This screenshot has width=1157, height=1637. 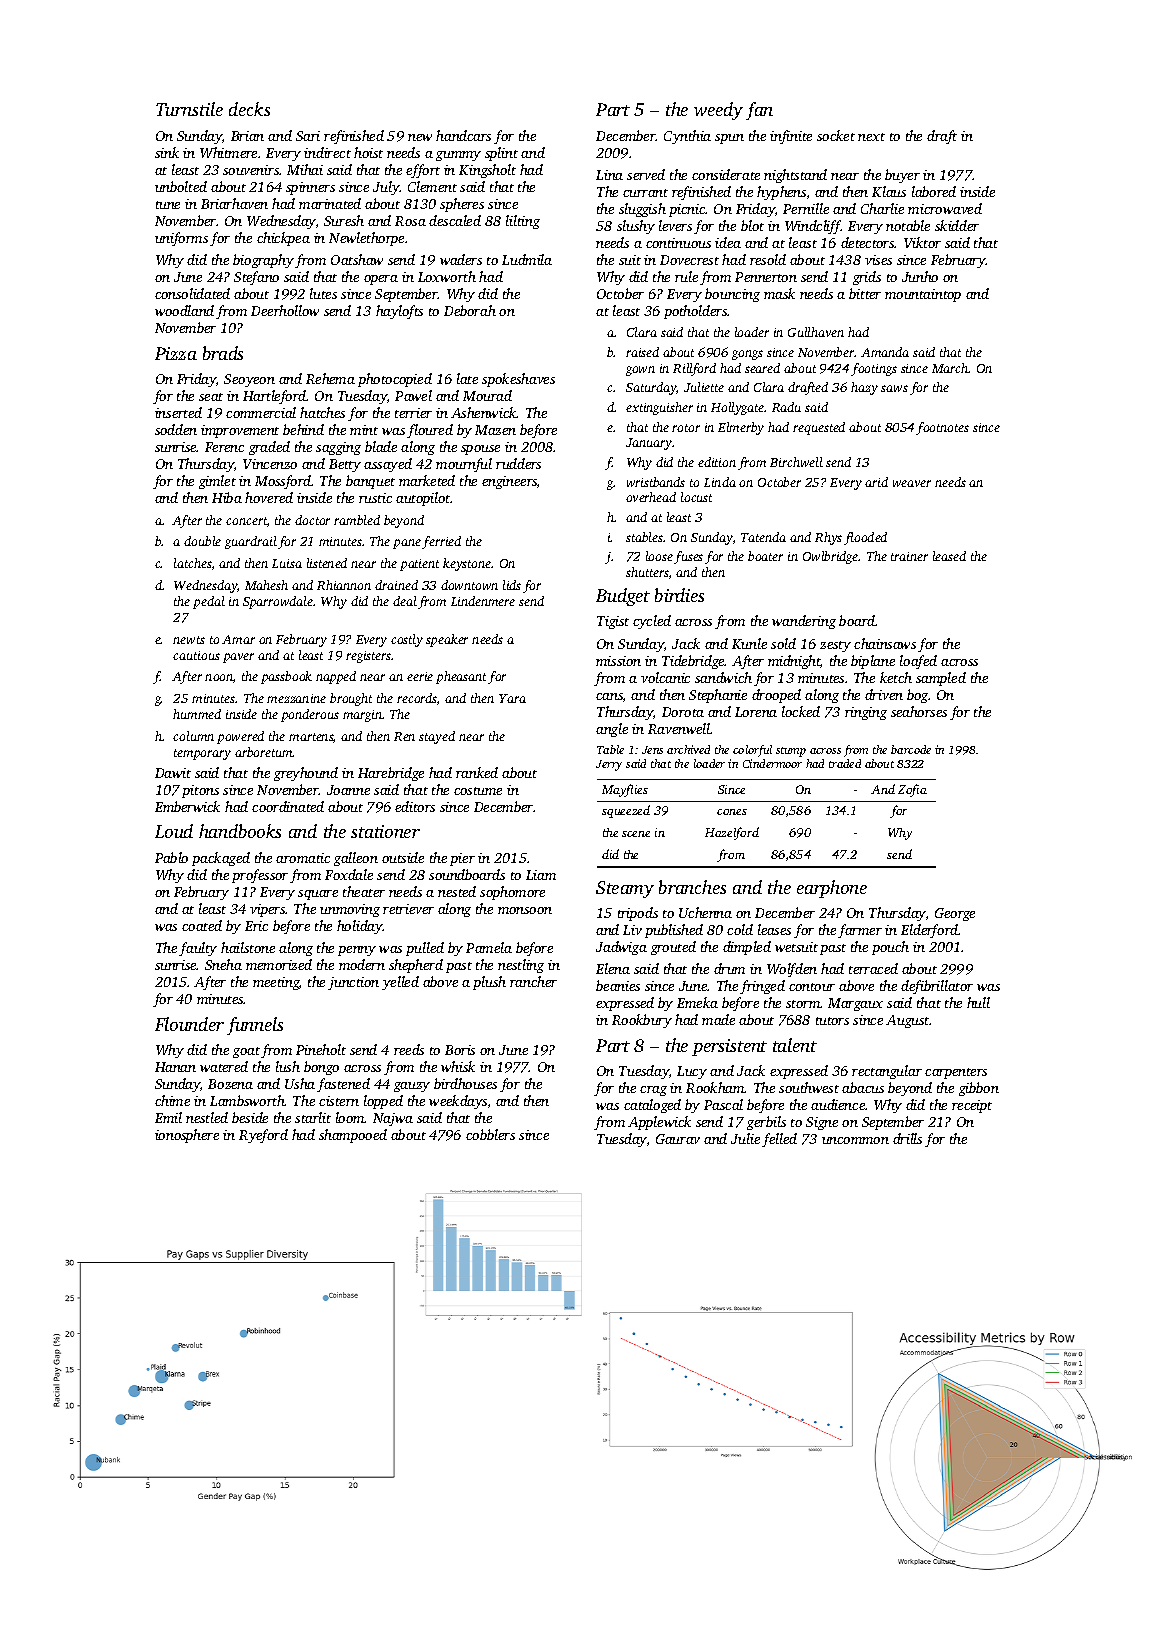 I want to click on picnic, so click(x=687, y=210).
